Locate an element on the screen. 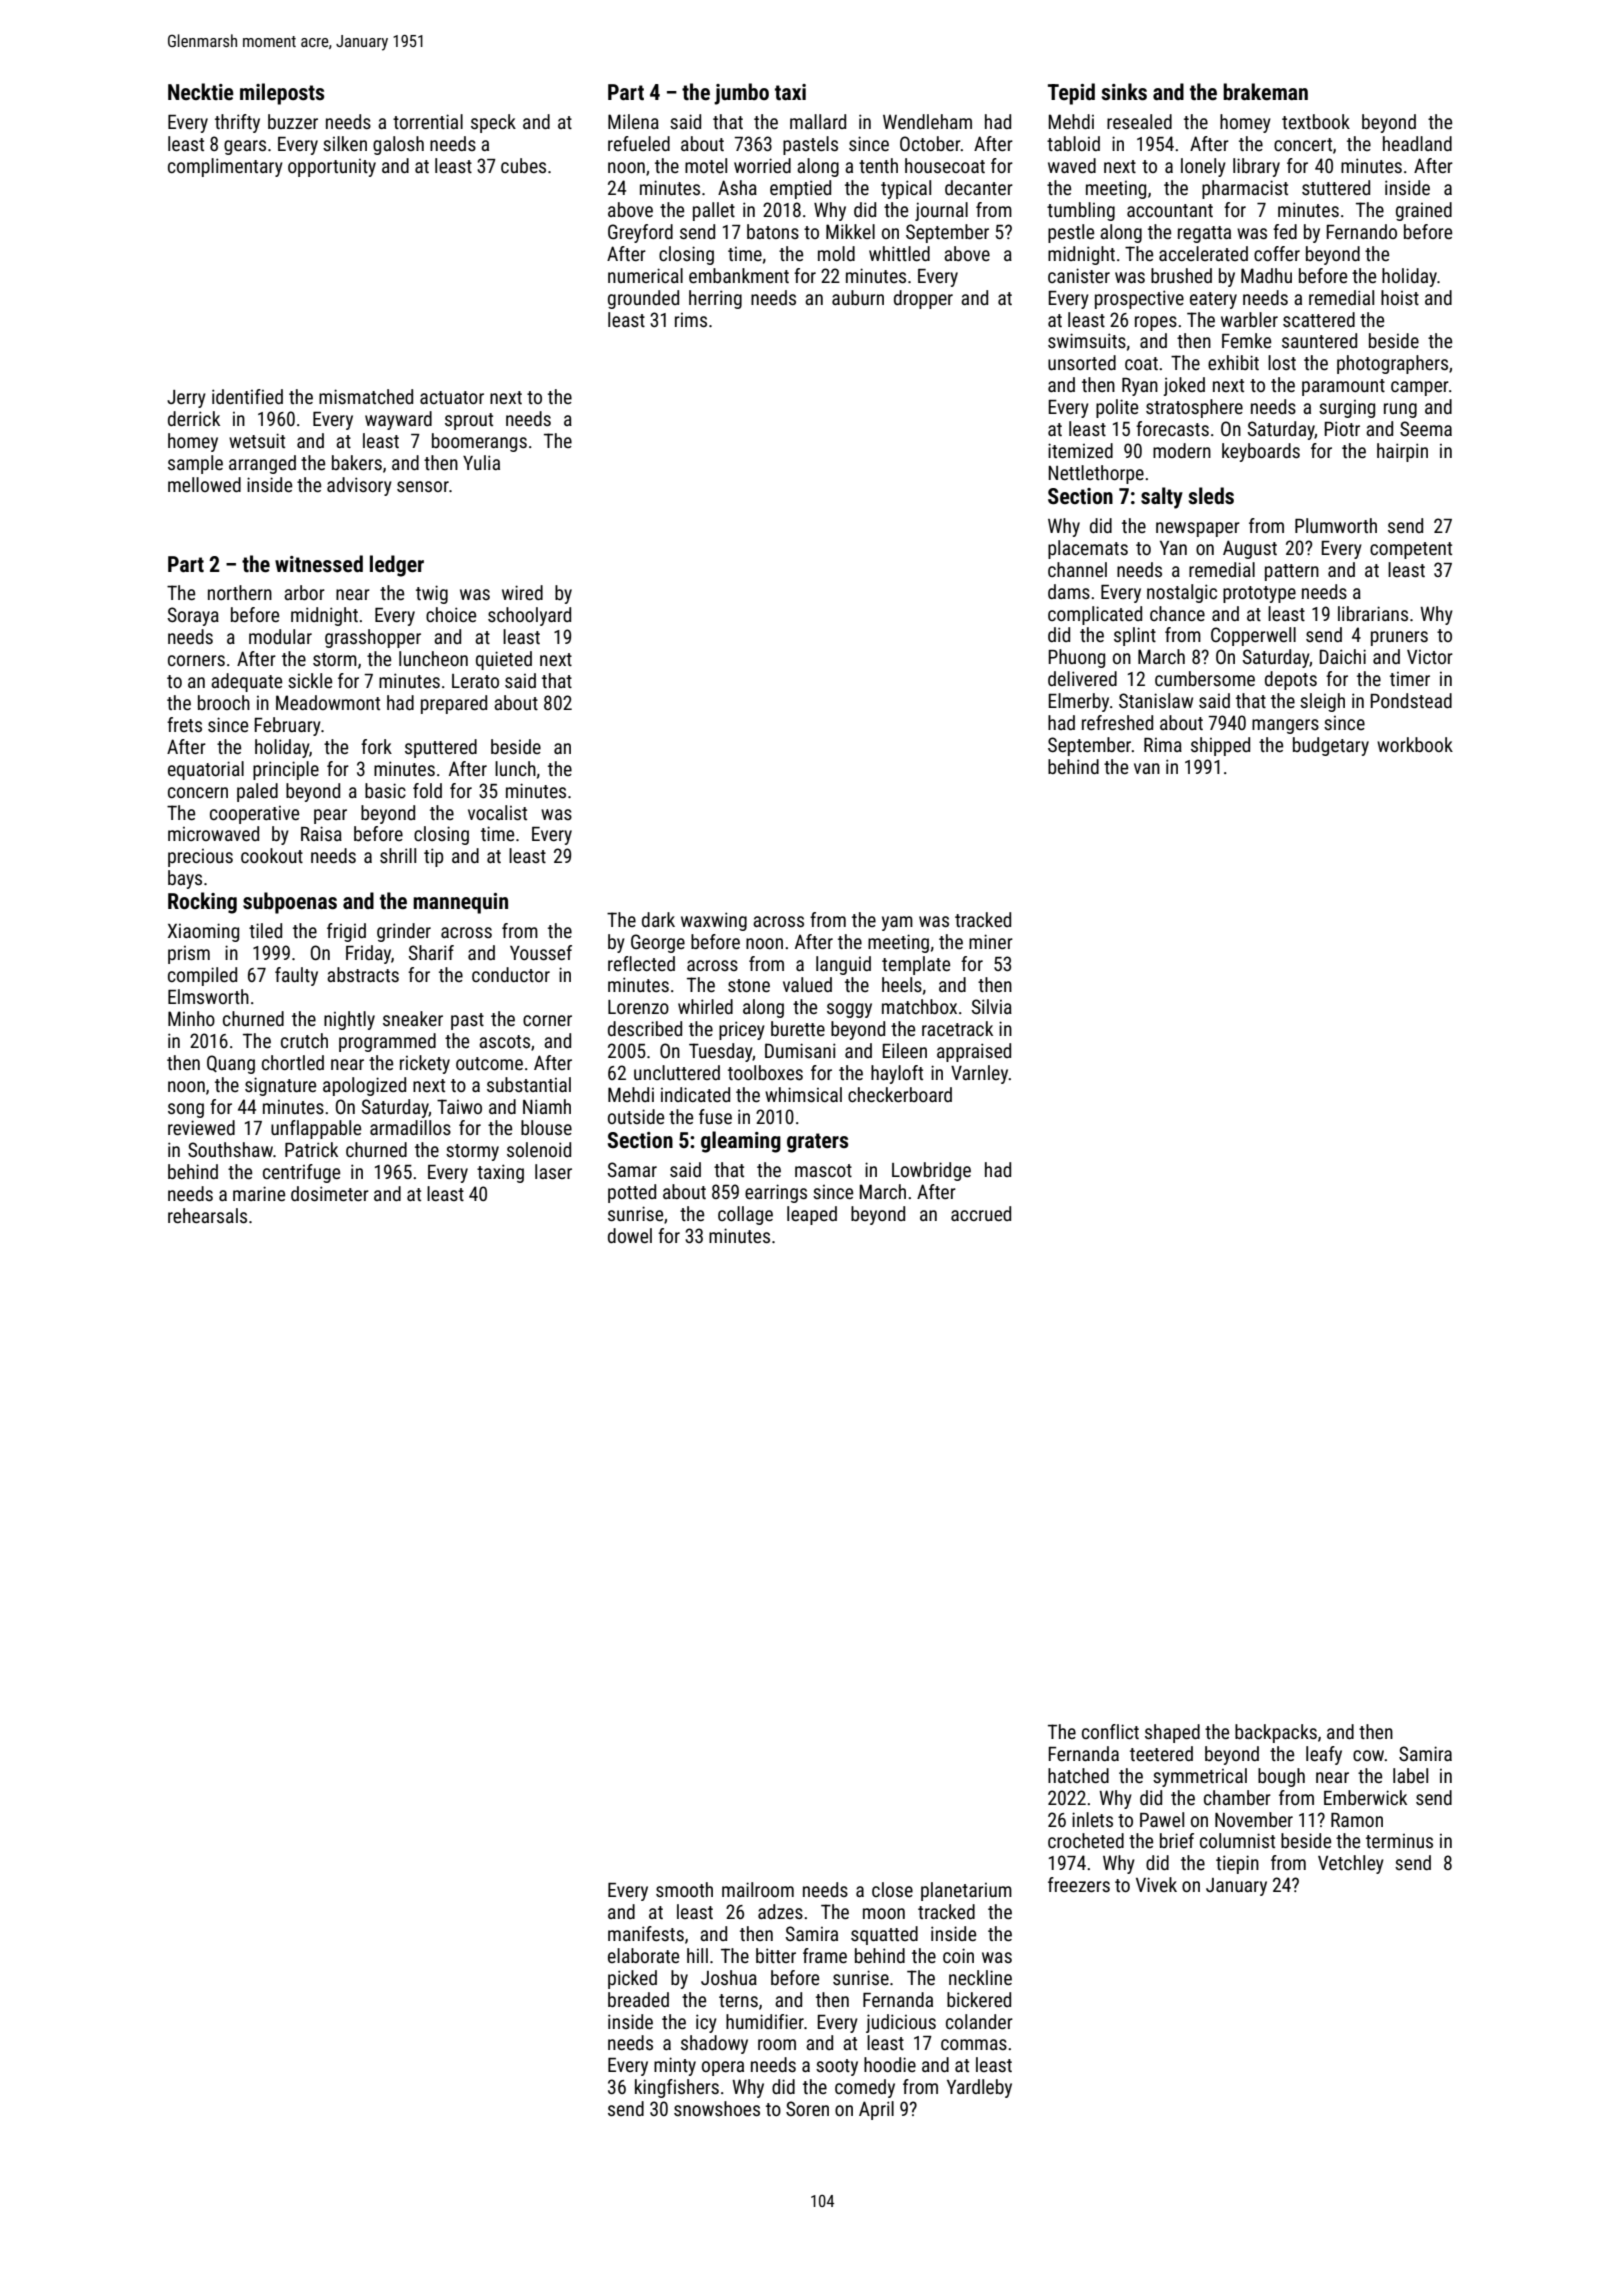 The width and height of the screenshot is (1620, 2292). dowel is located at coordinates (630, 1235).
